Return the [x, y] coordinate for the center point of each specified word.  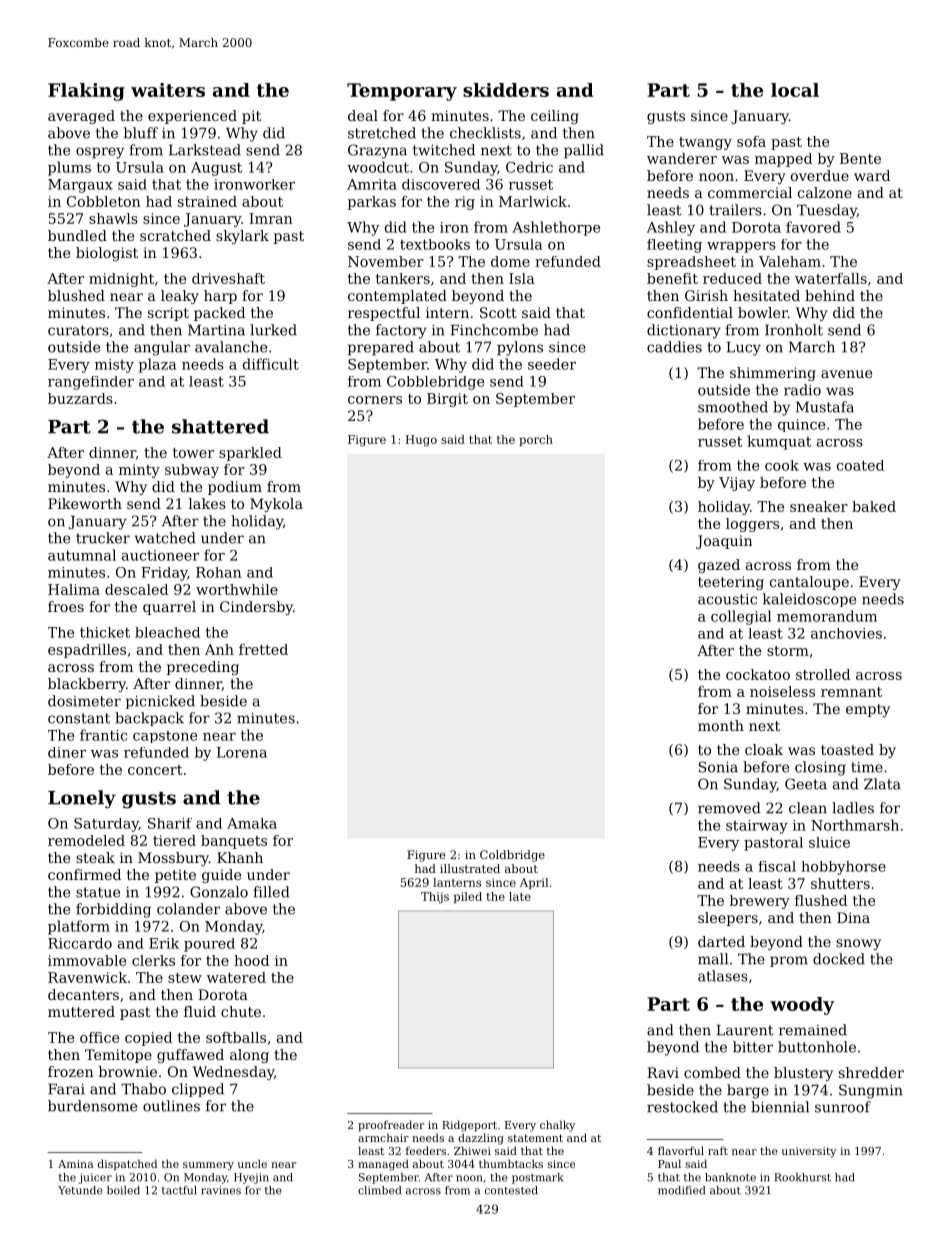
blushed [76, 295]
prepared [381, 348]
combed [712, 1072]
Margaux [80, 186]
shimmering [773, 374]
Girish [706, 295]
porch [536, 440]
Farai [66, 1089]
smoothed [733, 407]
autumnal [82, 555]
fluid [200, 1011]
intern [447, 312]
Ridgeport [469, 1126]
